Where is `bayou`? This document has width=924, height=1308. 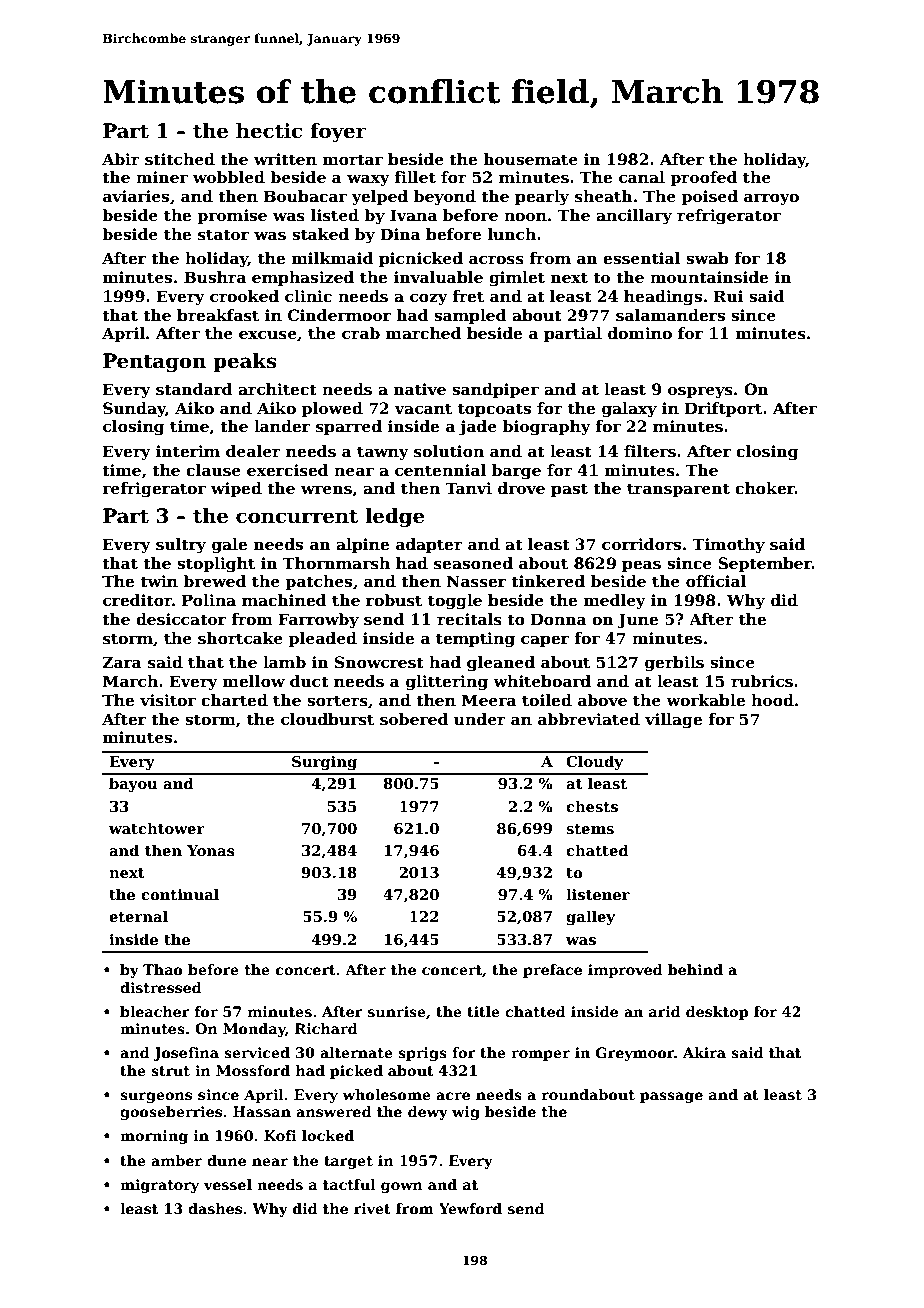
bayou is located at coordinates (133, 784).
